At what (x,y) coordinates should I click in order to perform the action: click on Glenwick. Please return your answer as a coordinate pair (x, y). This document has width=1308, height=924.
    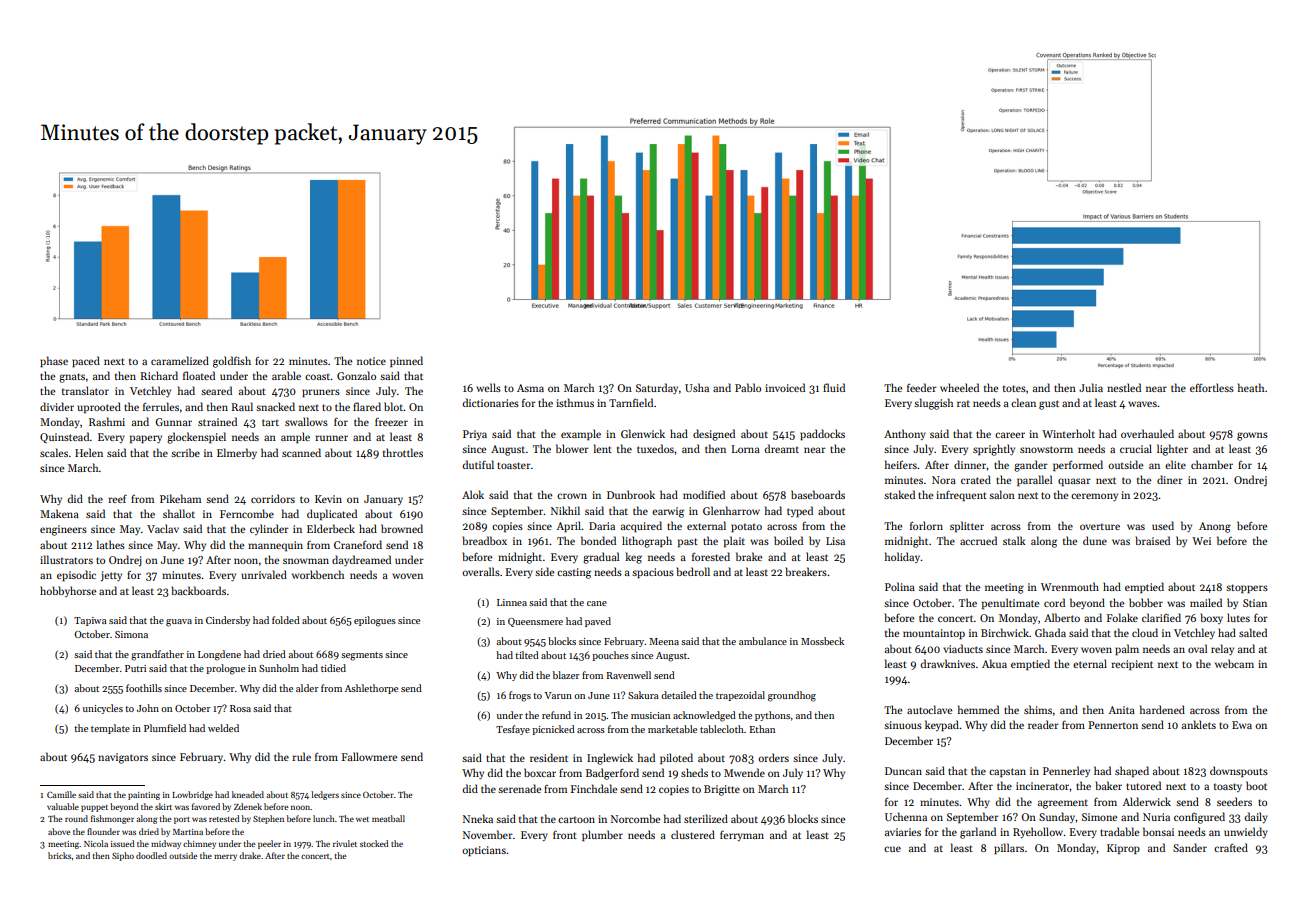
    Looking at the image, I should click on (643, 433).
